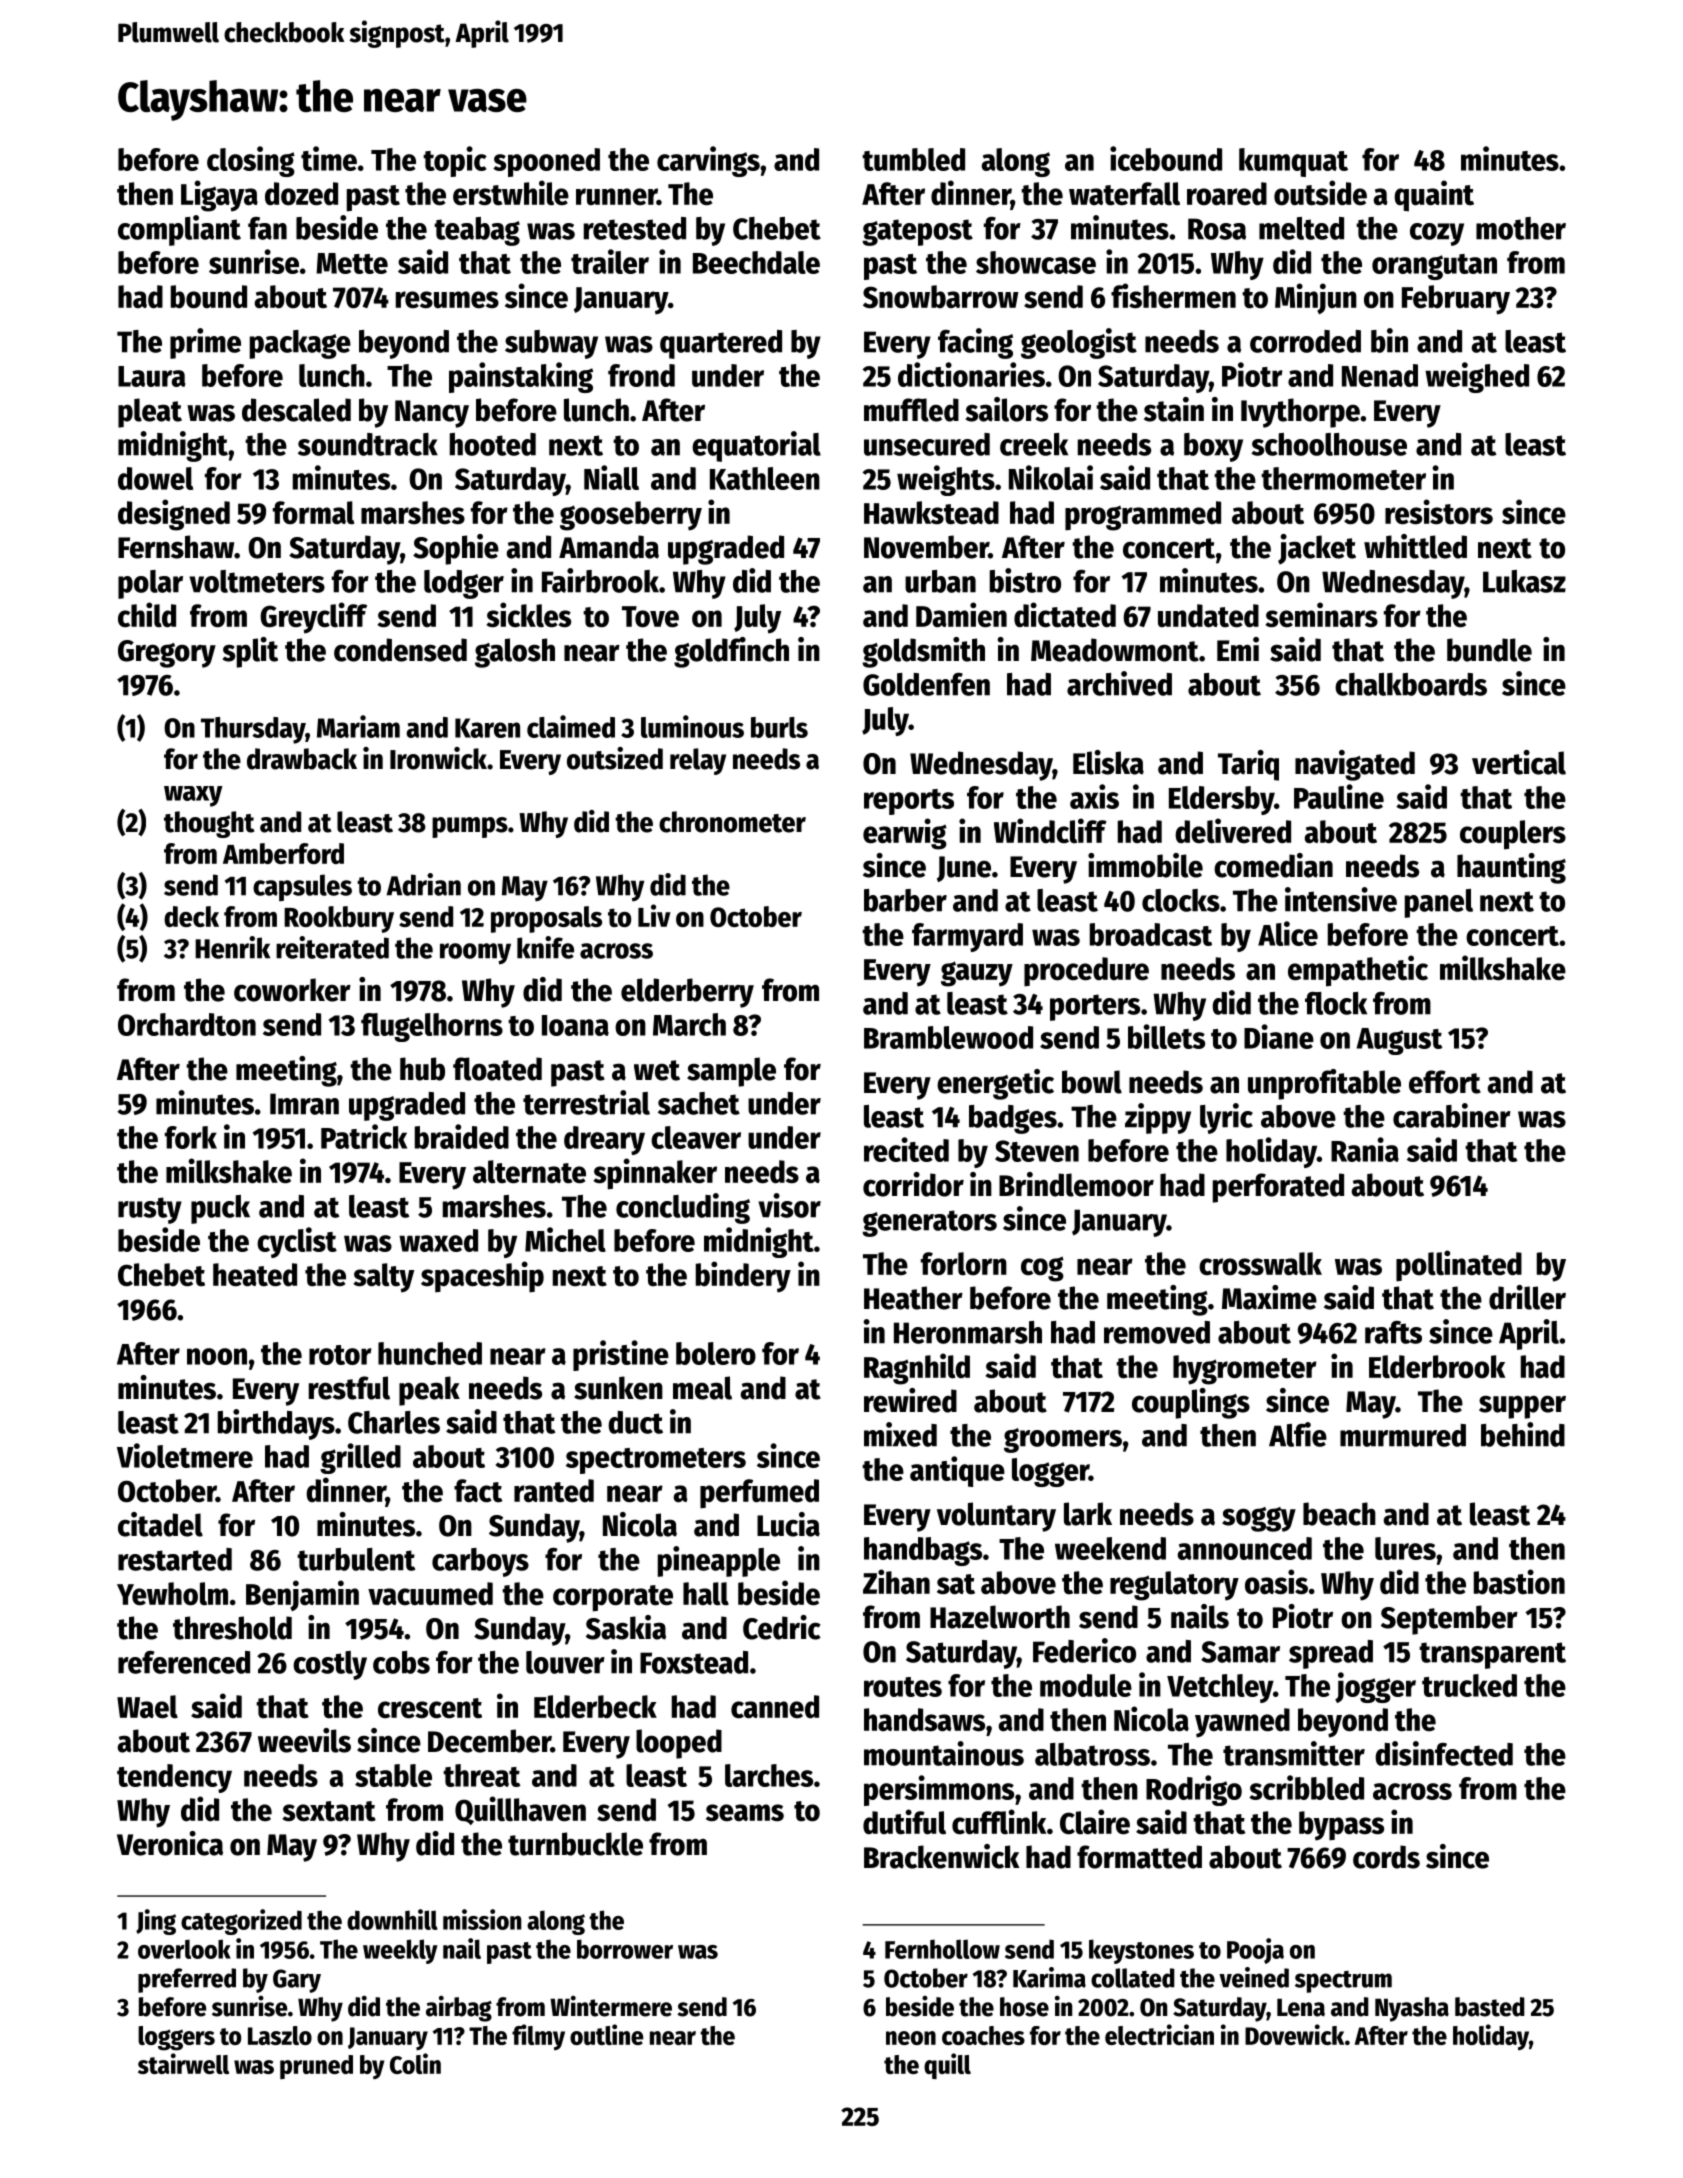 The height and width of the screenshot is (2178, 1683). What do you see at coordinates (430, 1353) in the screenshot?
I see `hunched` at bounding box center [430, 1353].
